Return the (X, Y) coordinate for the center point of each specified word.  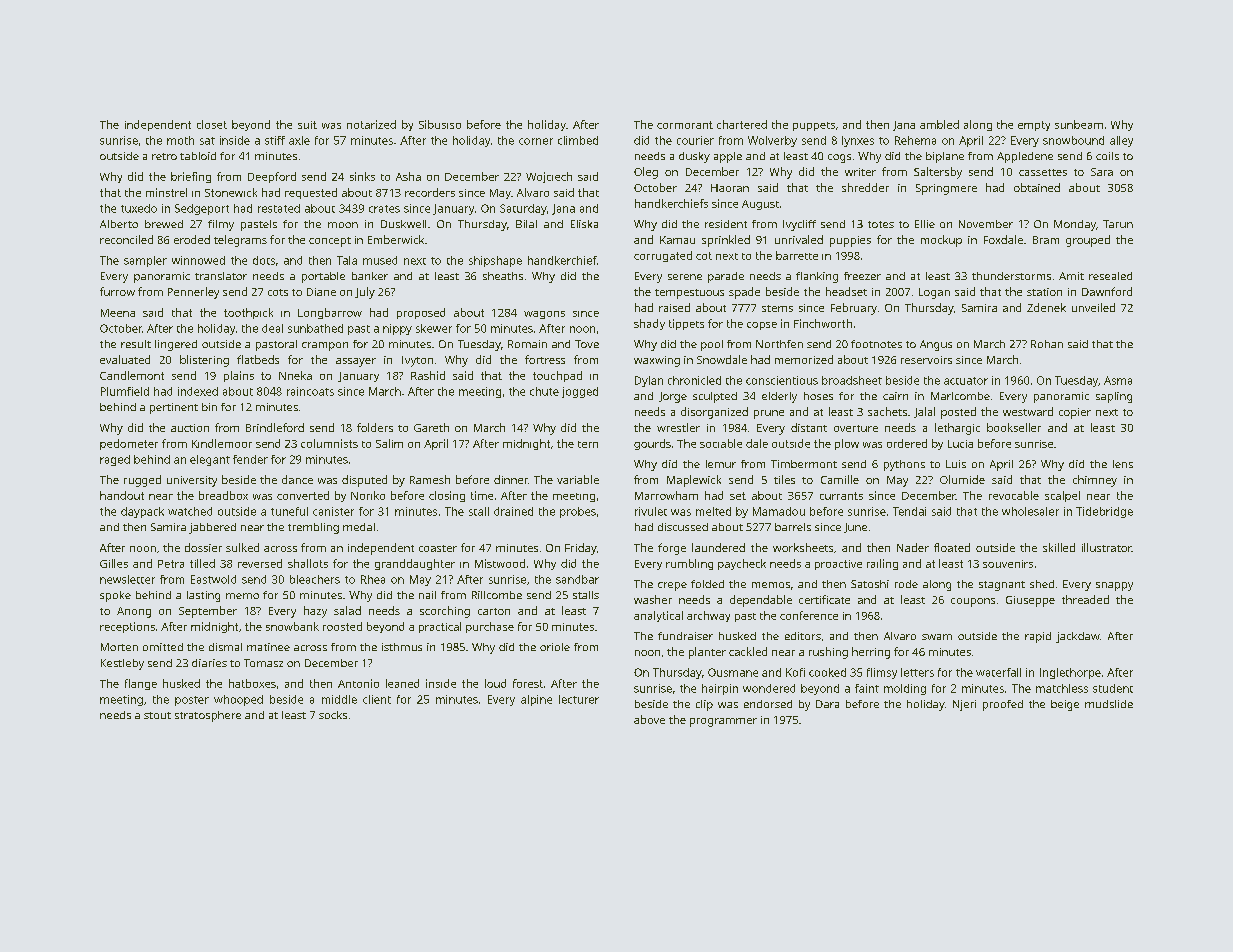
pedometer (129, 444)
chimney (1095, 481)
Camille (840, 479)
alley (1121, 141)
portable (323, 277)
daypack (142, 512)
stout (157, 715)
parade (726, 277)
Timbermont (804, 464)
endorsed (768, 704)
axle (299, 140)
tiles (784, 479)
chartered (742, 124)
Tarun (1118, 224)
